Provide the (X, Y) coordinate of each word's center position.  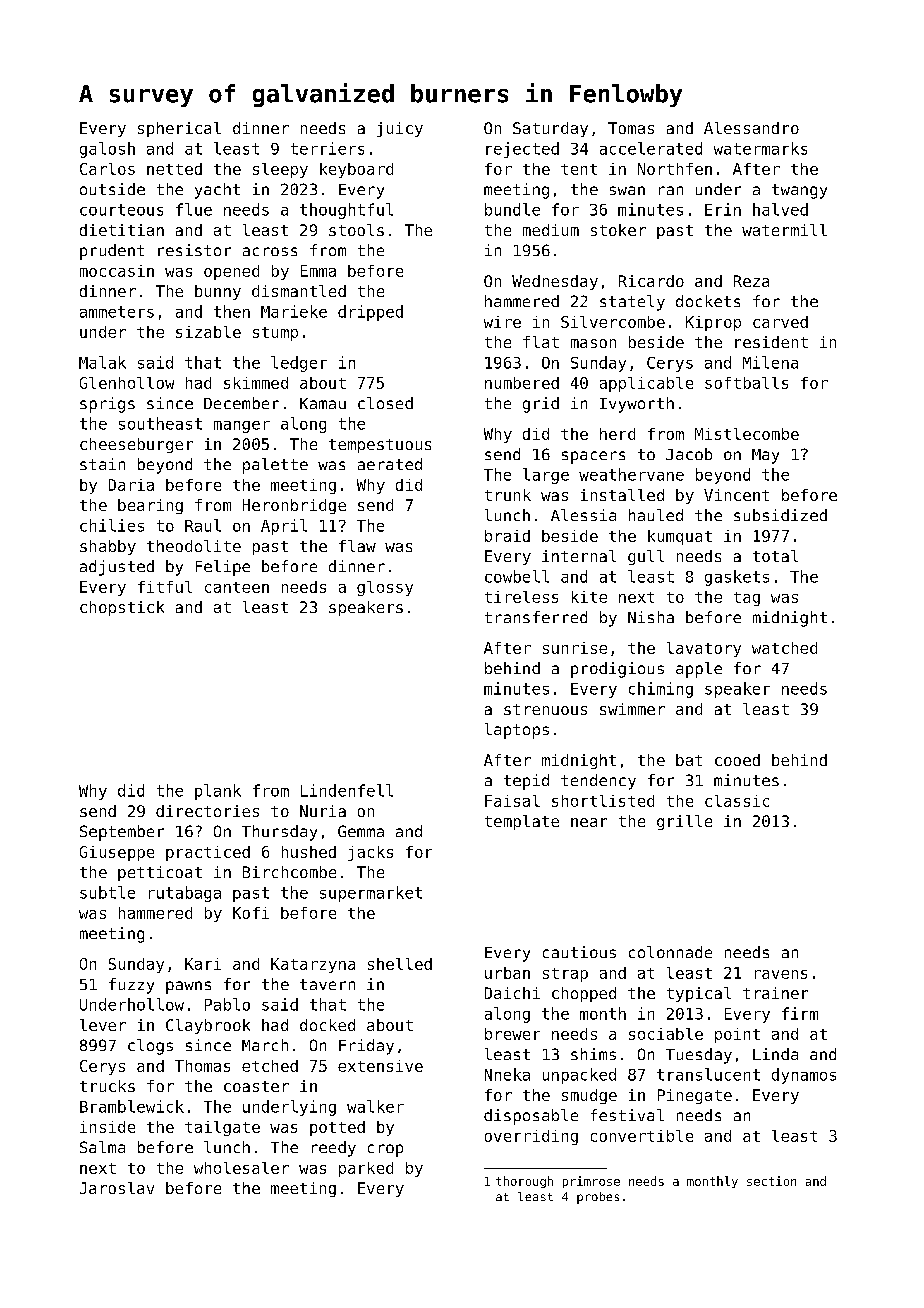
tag (747, 599)
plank (218, 792)
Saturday (550, 129)
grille (684, 822)
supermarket (371, 894)
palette (275, 466)
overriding (531, 1137)
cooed (737, 760)
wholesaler (241, 1168)
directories (207, 811)
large (546, 476)
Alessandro (751, 128)
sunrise (575, 648)
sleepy (280, 170)
